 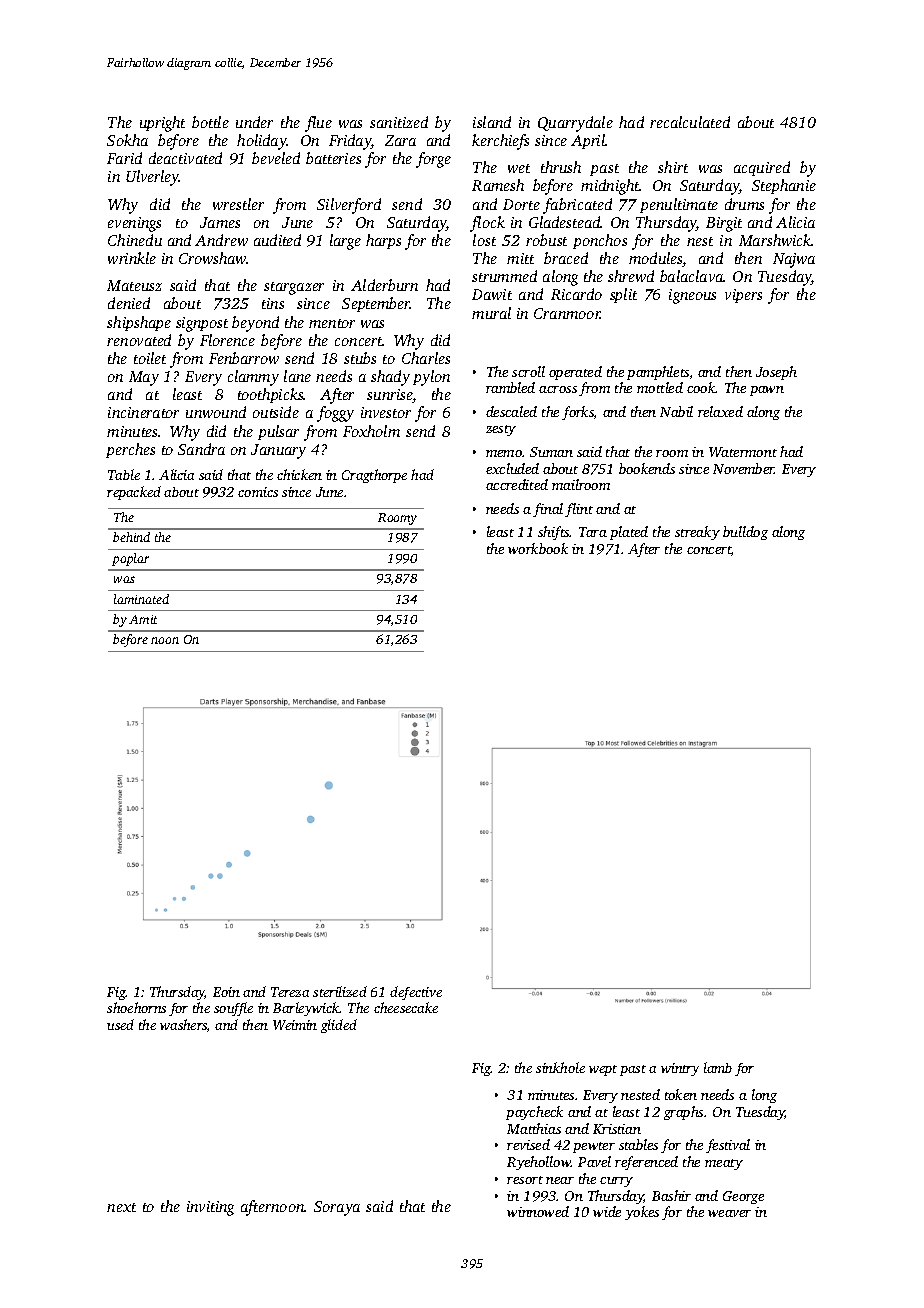 I want to click on repacked, so click(x=134, y=493).
